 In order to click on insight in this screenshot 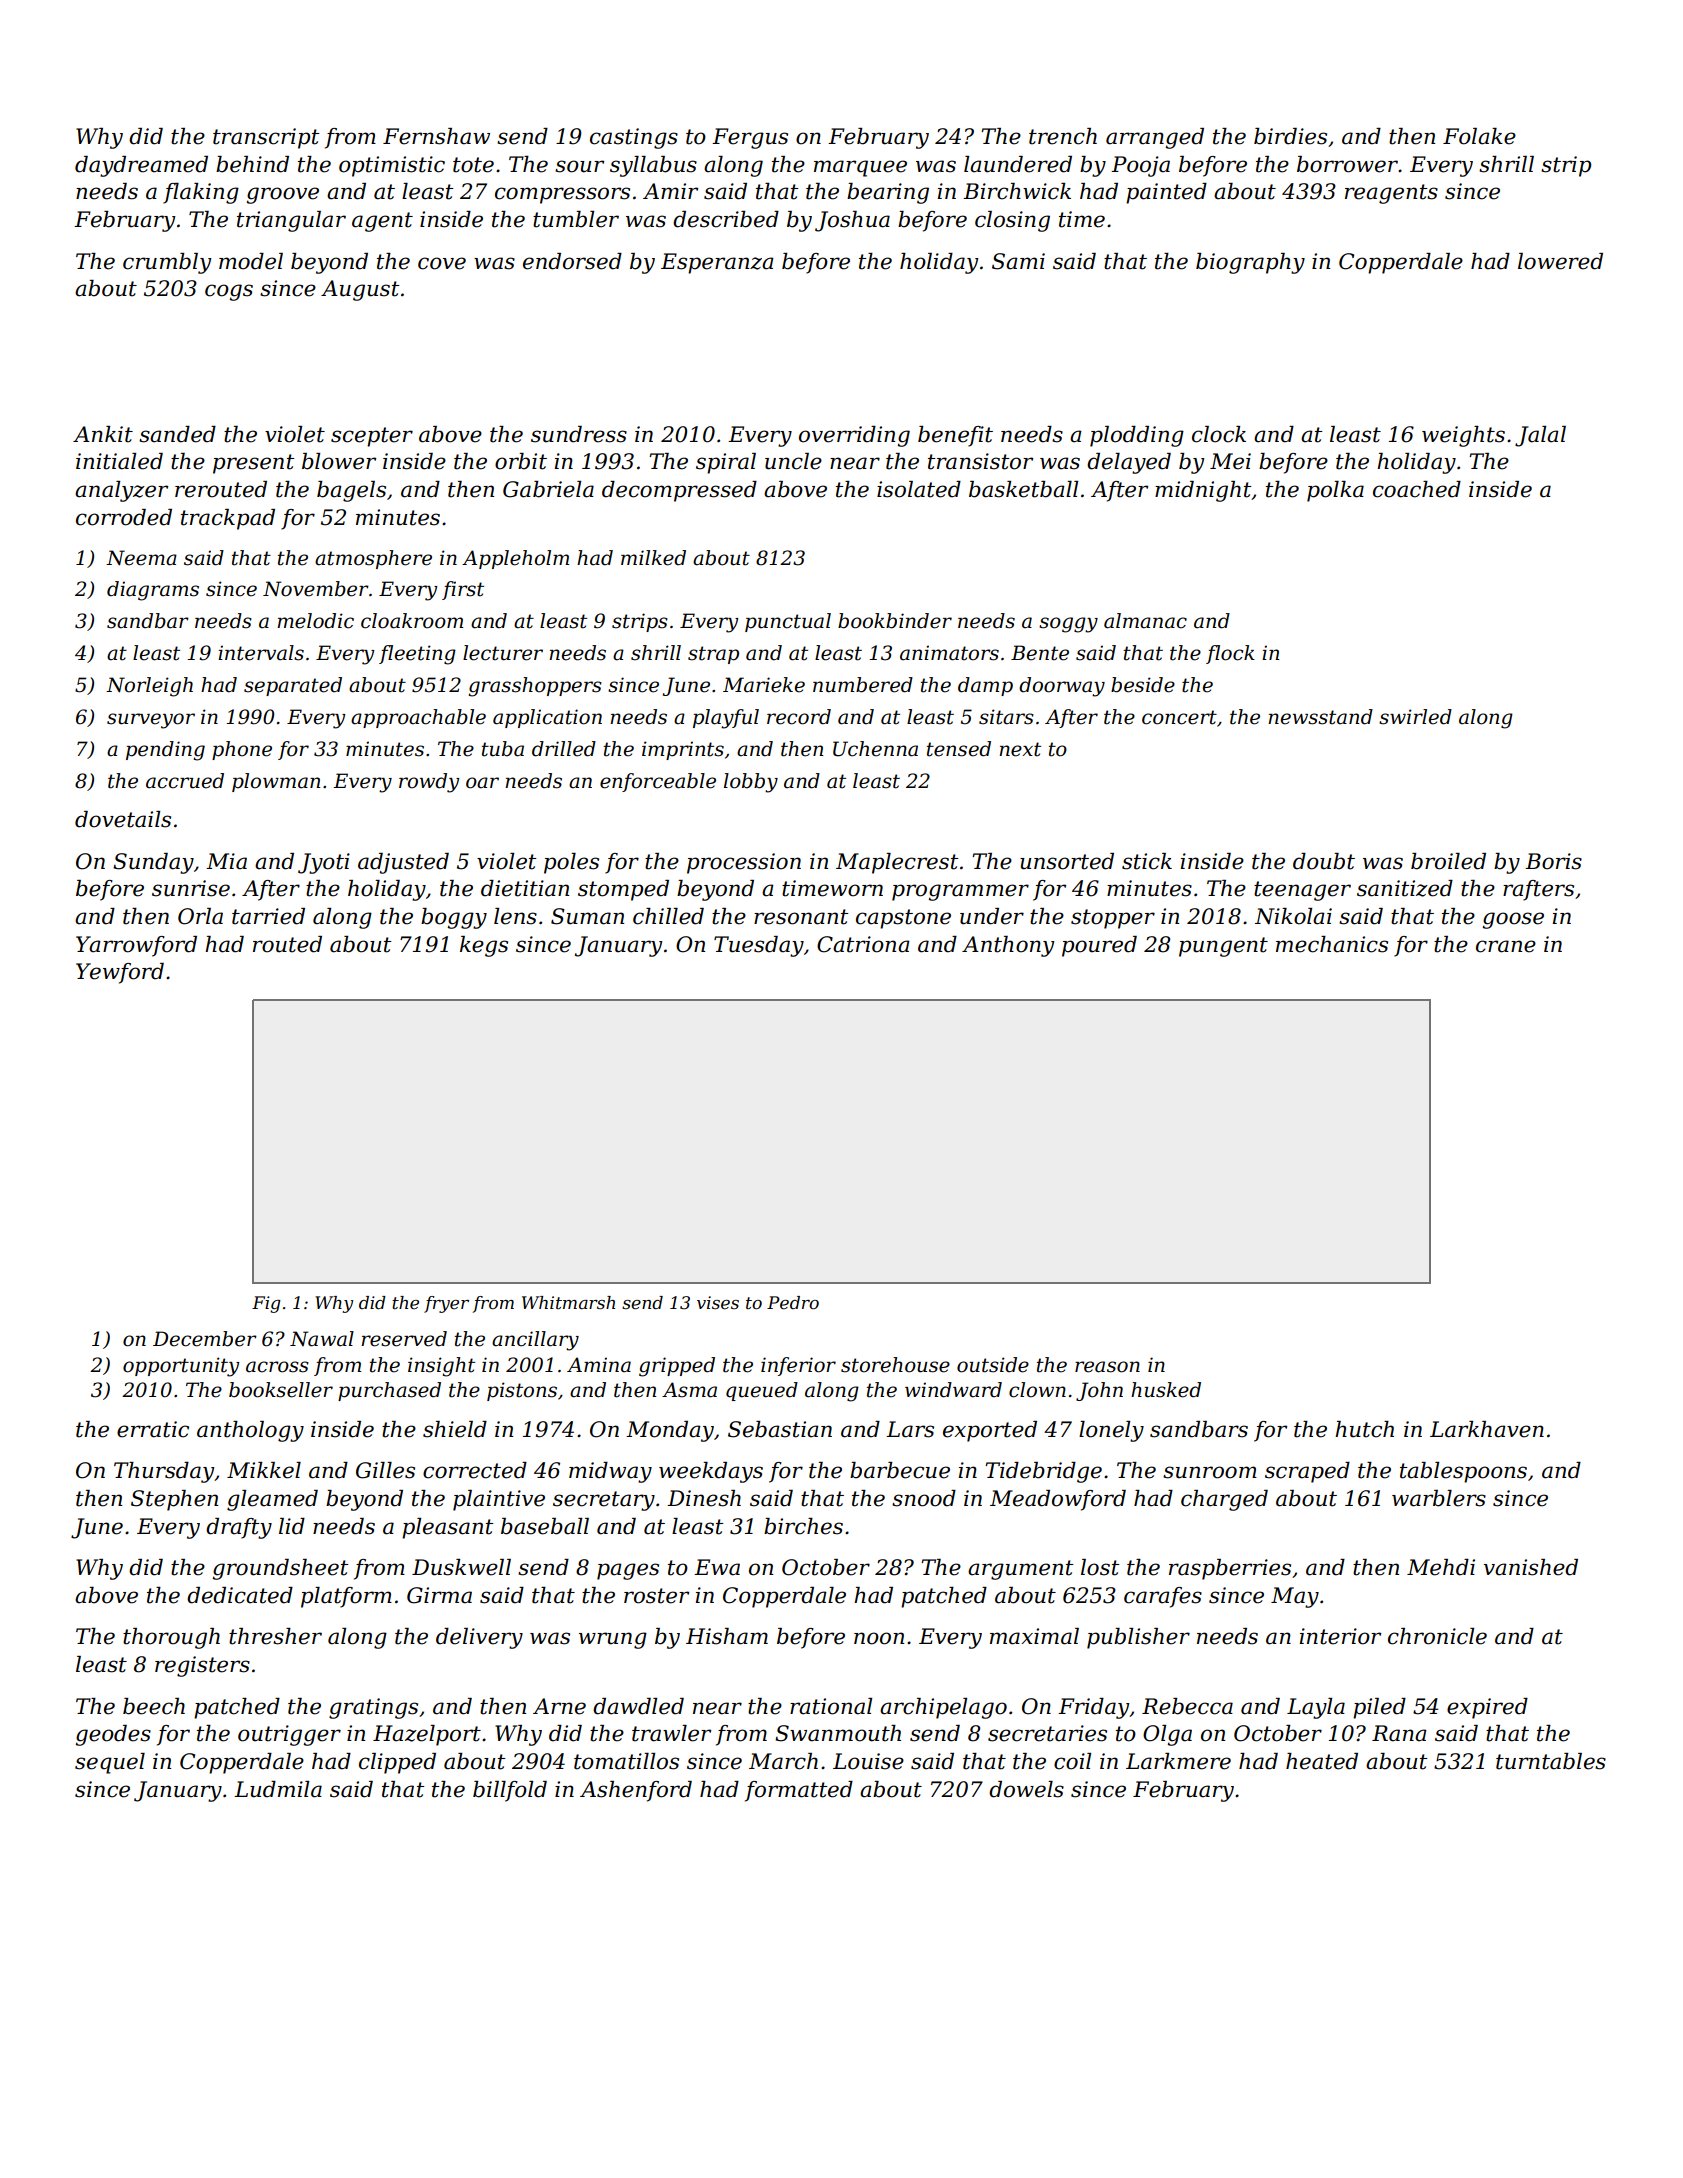, I will do `click(441, 1367)`.
